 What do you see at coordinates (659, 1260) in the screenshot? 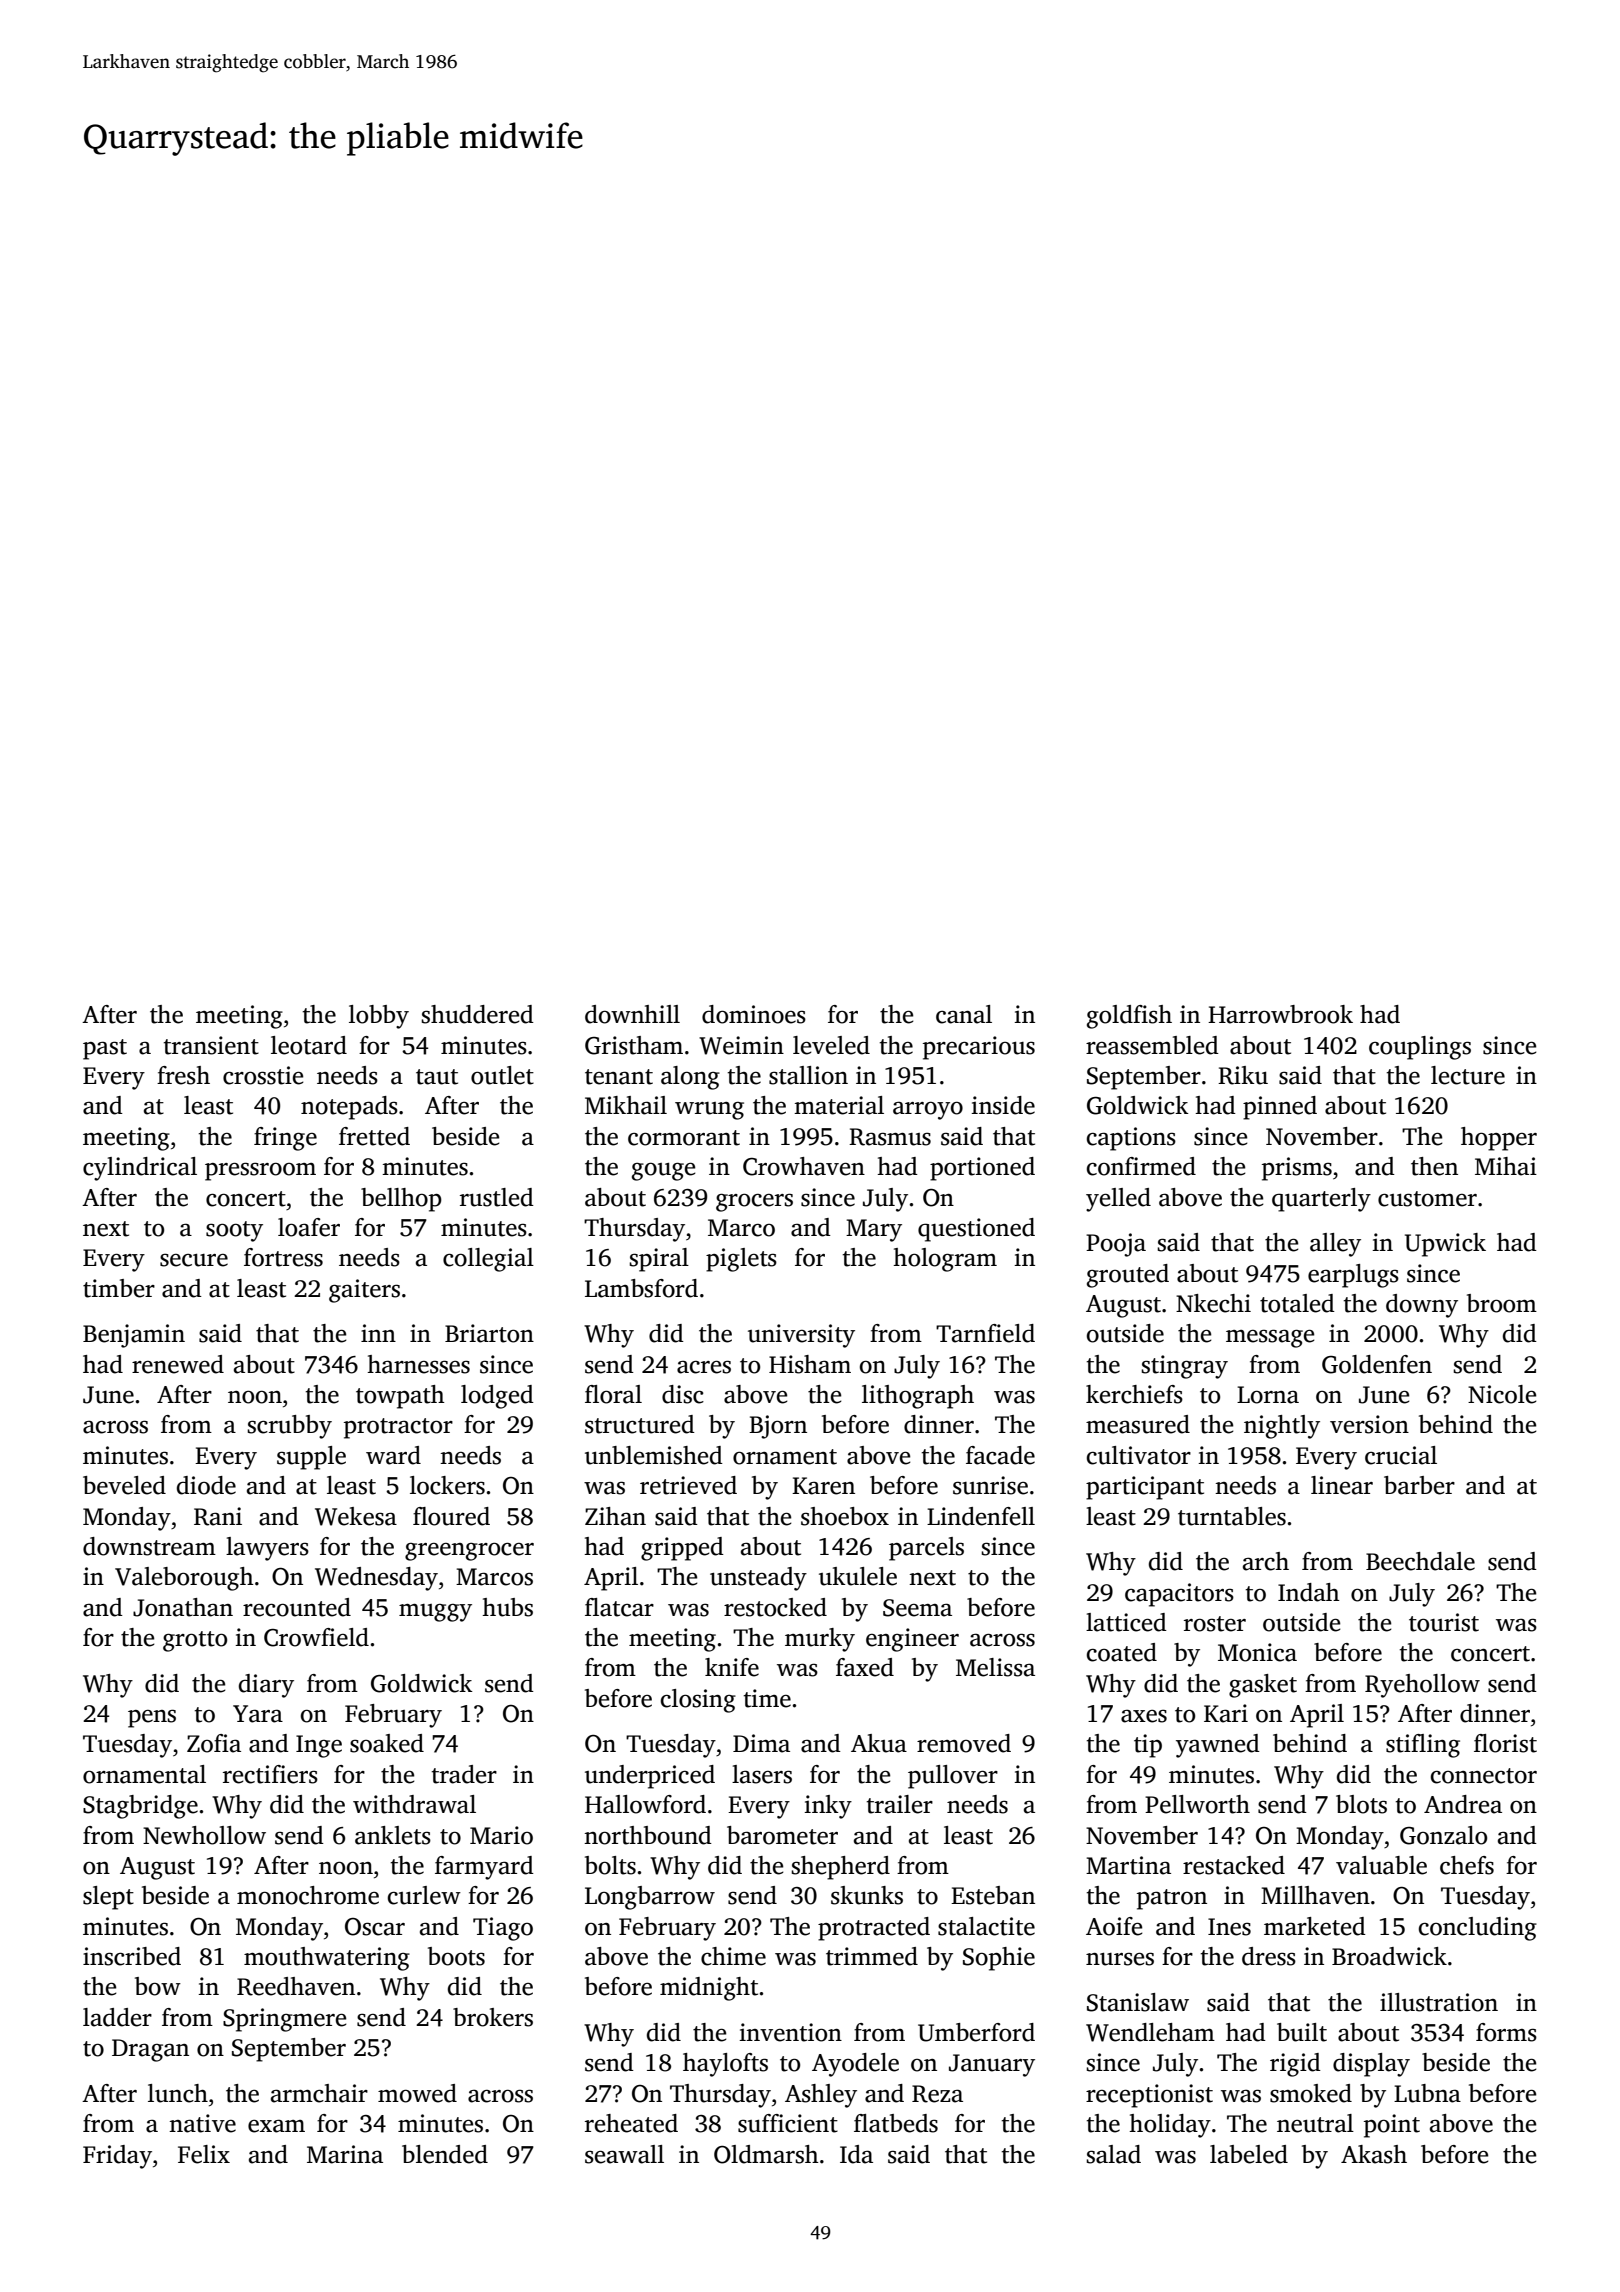
I see `spiral` at bounding box center [659, 1260].
